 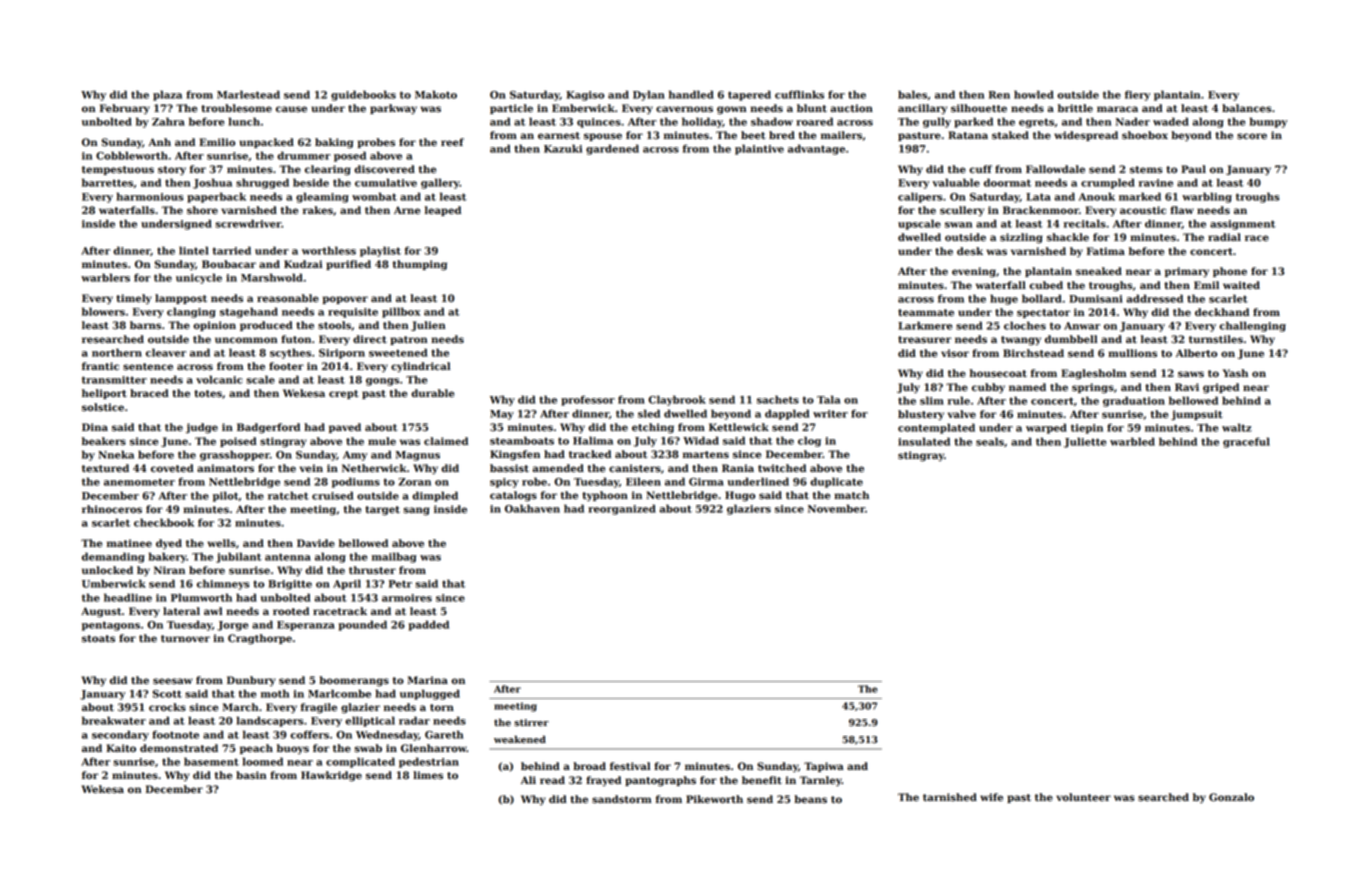 I want to click on volcanic, so click(x=219, y=379).
